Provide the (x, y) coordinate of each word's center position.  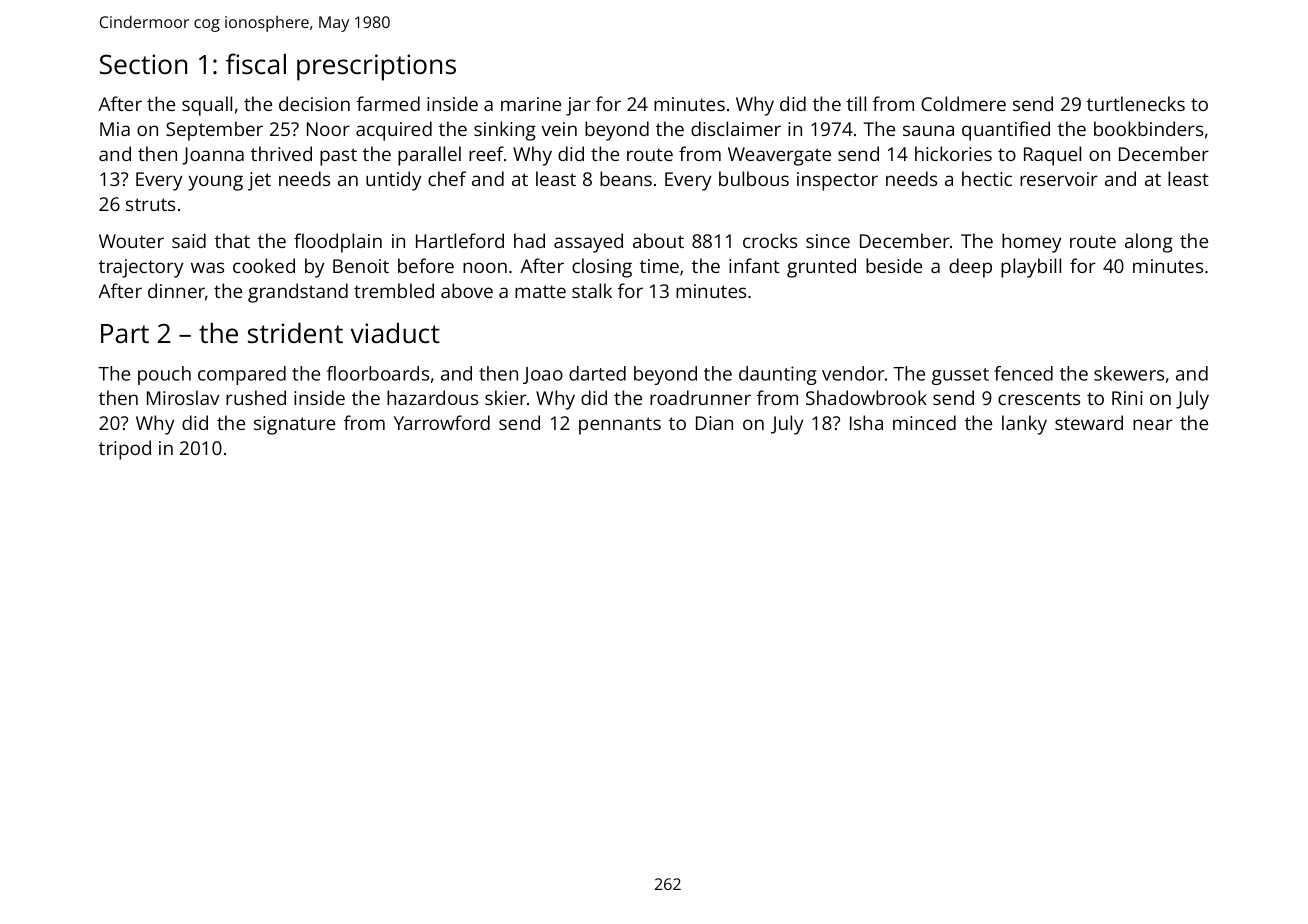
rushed (256, 397)
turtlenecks (1136, 103)
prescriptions (376, 67)
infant (754, 265)
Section (143, 64)
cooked (264, 265)
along (1149, 243)
